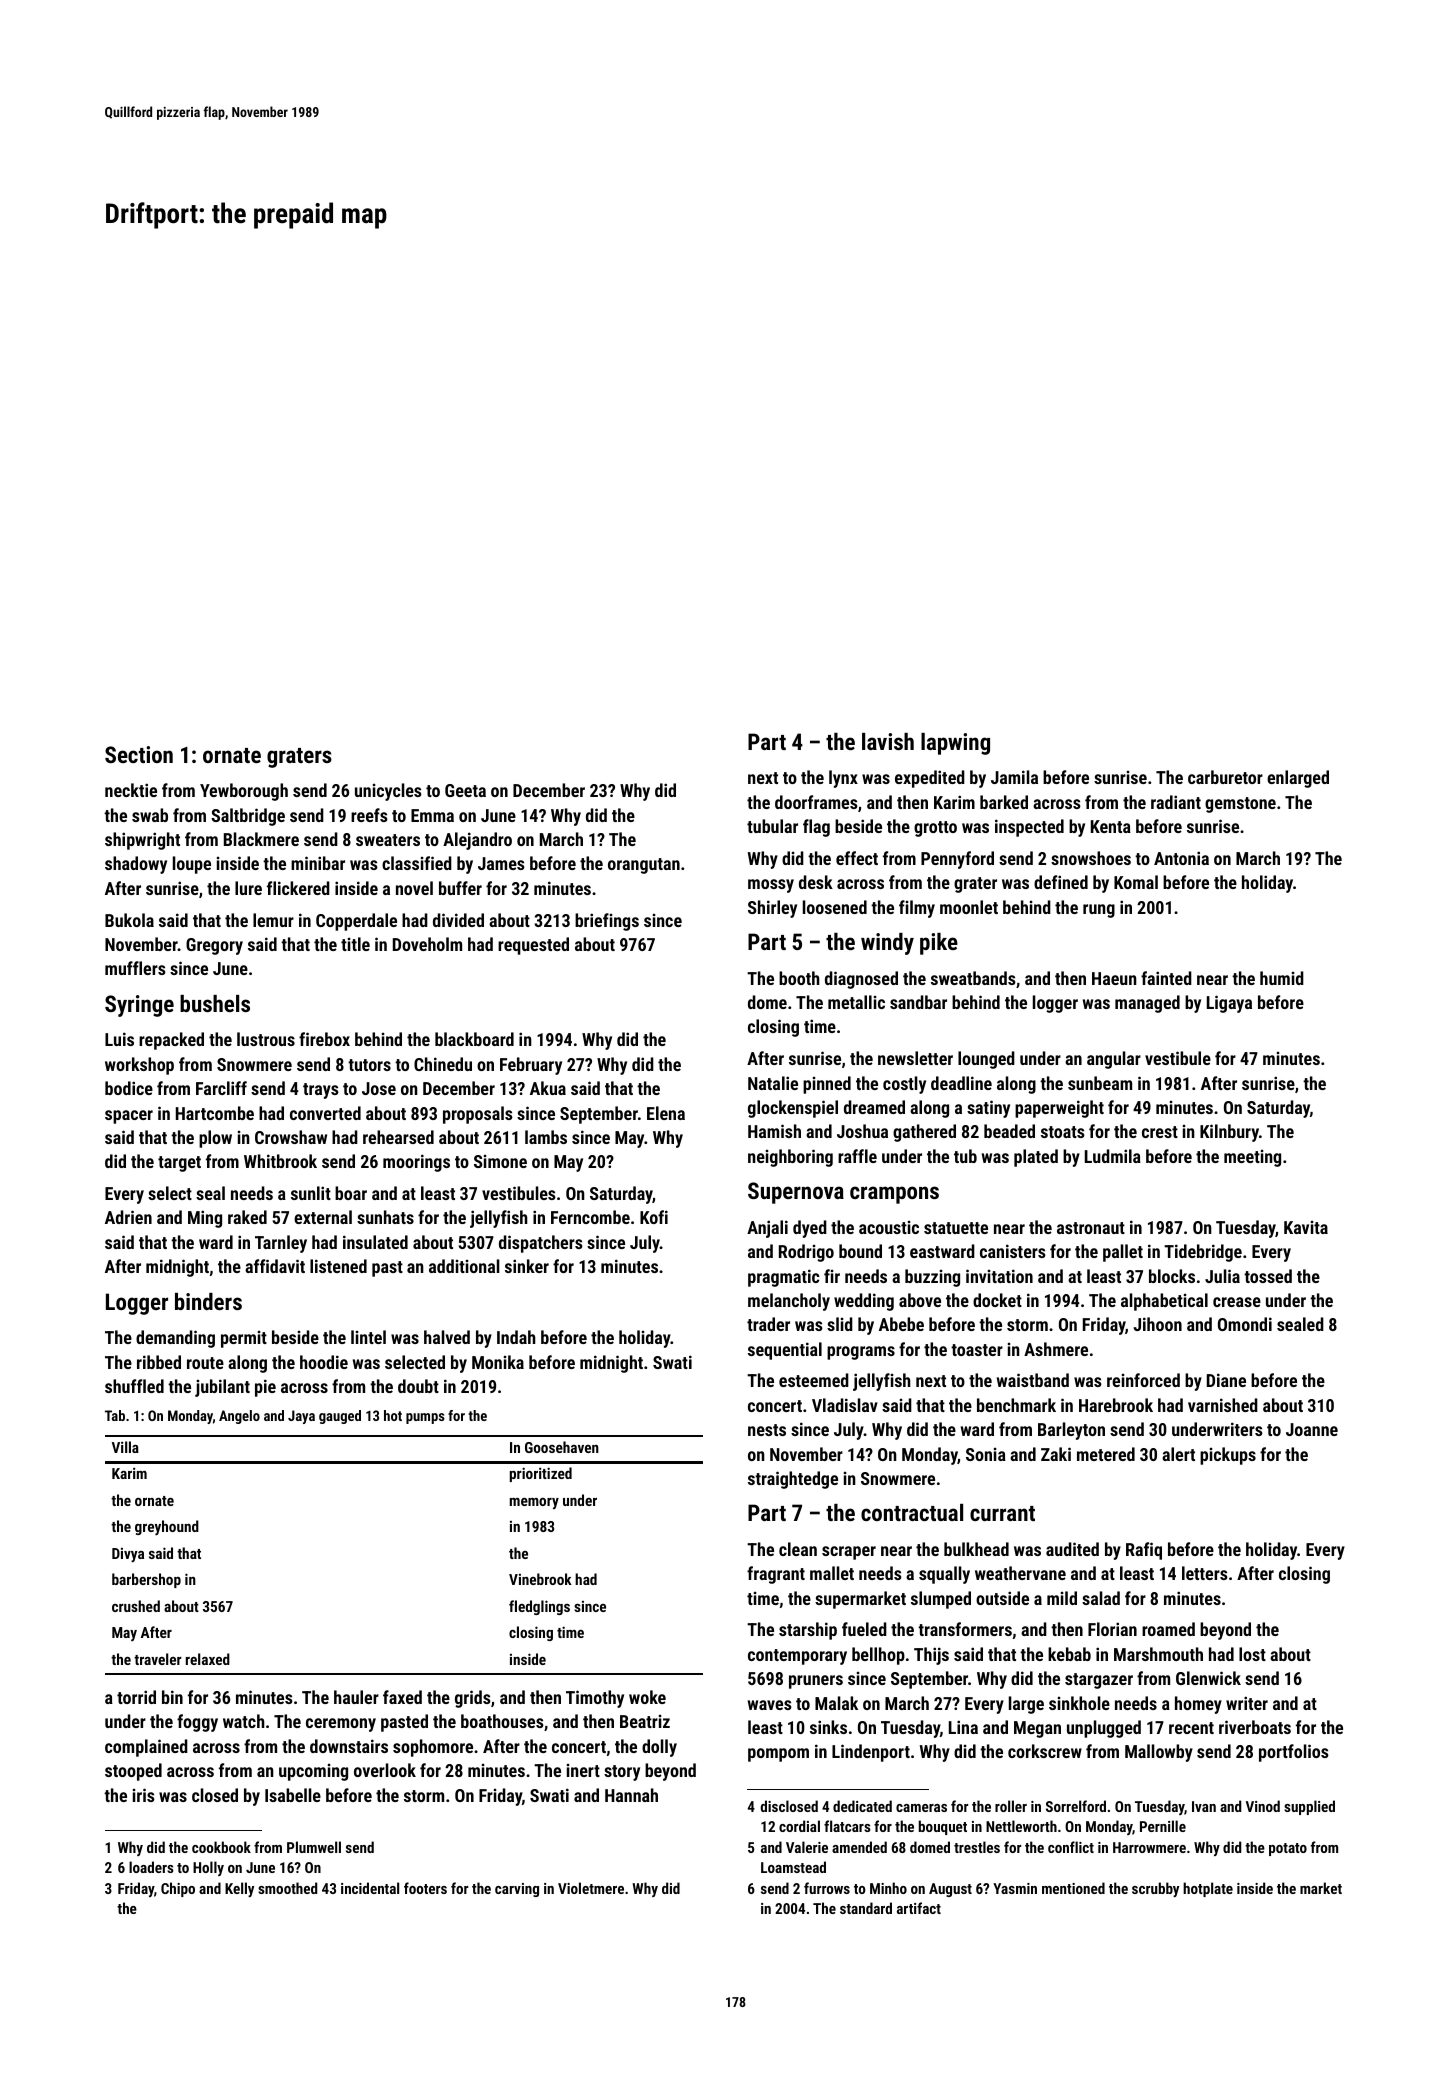  I want to click on currant, so click(1002, 1513).
